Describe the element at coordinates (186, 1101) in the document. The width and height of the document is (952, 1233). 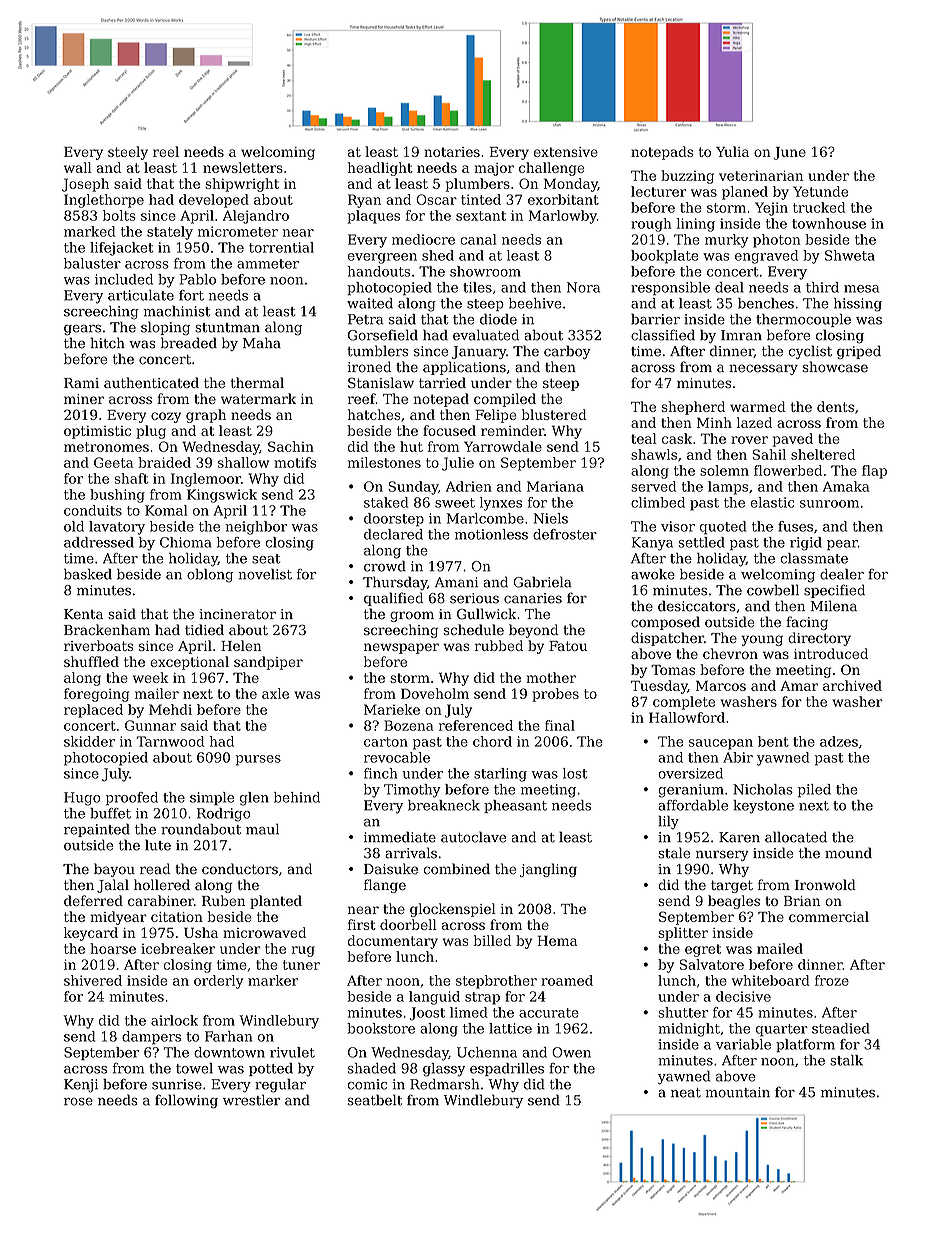
I see `following` at that location.
